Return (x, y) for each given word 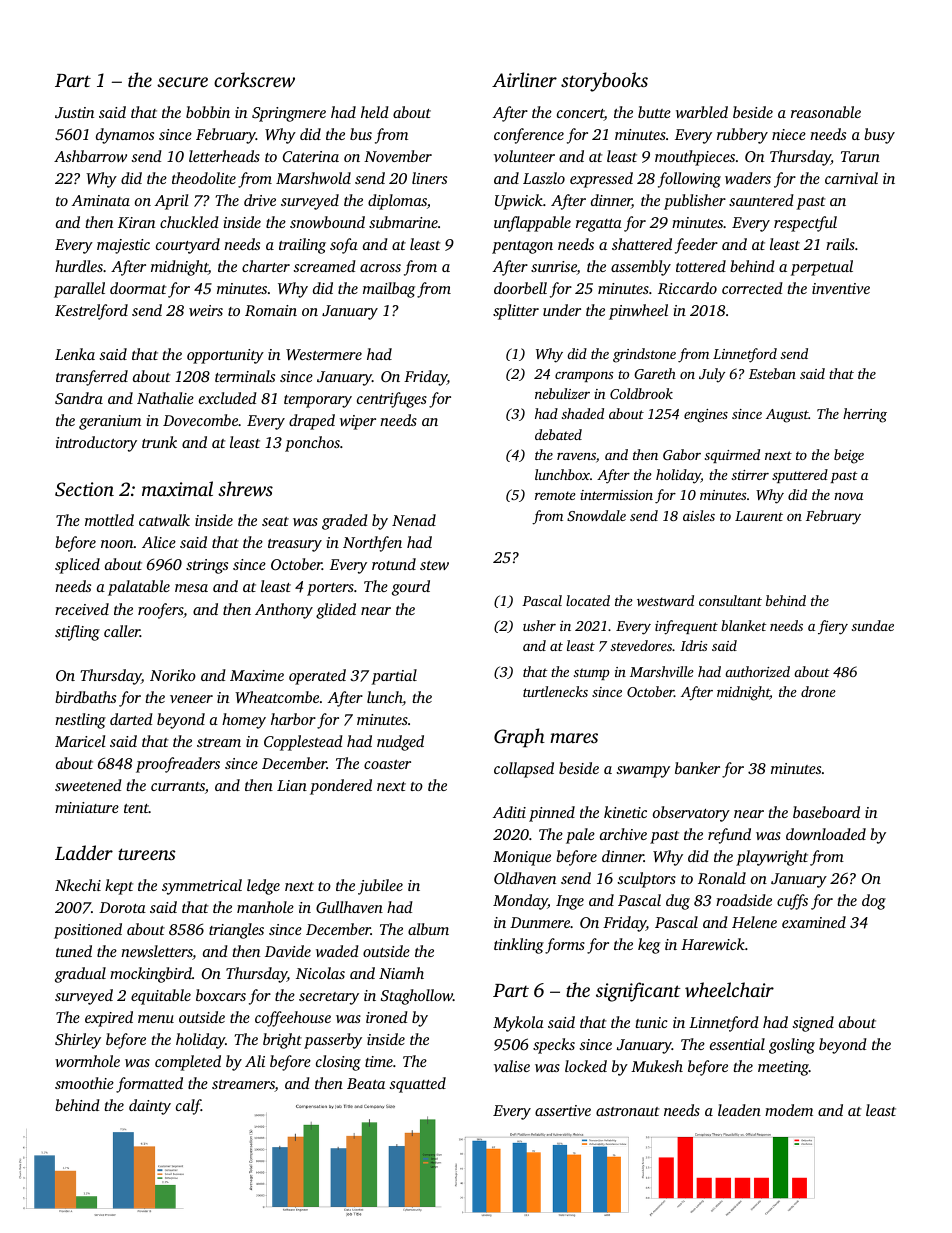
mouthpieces (695, 158)
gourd (411, 588)
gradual (80, 975)
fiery (833, 627)
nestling (80, 721)
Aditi (509, 812)
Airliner (524, 79)
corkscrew (254, 79)
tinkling (519, 946)
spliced (77, 566)
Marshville (662, 671)
